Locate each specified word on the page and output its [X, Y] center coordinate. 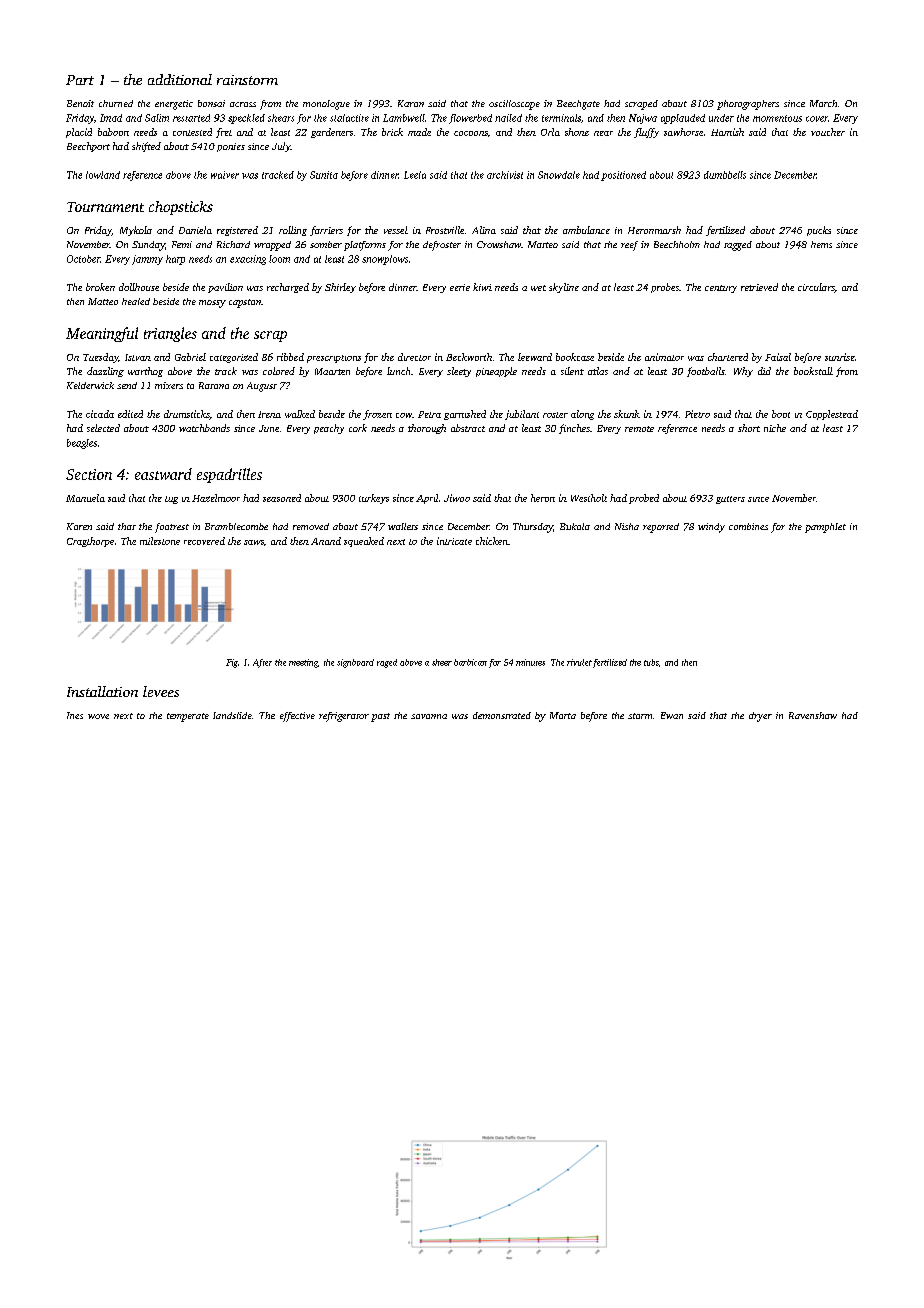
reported [661, 528]
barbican [470, 662]
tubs [651, 662]
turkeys [374, 499]
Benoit [80, 103]
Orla [550, 132]
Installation [102, 691]
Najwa [643, 119]
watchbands [204, 428]
